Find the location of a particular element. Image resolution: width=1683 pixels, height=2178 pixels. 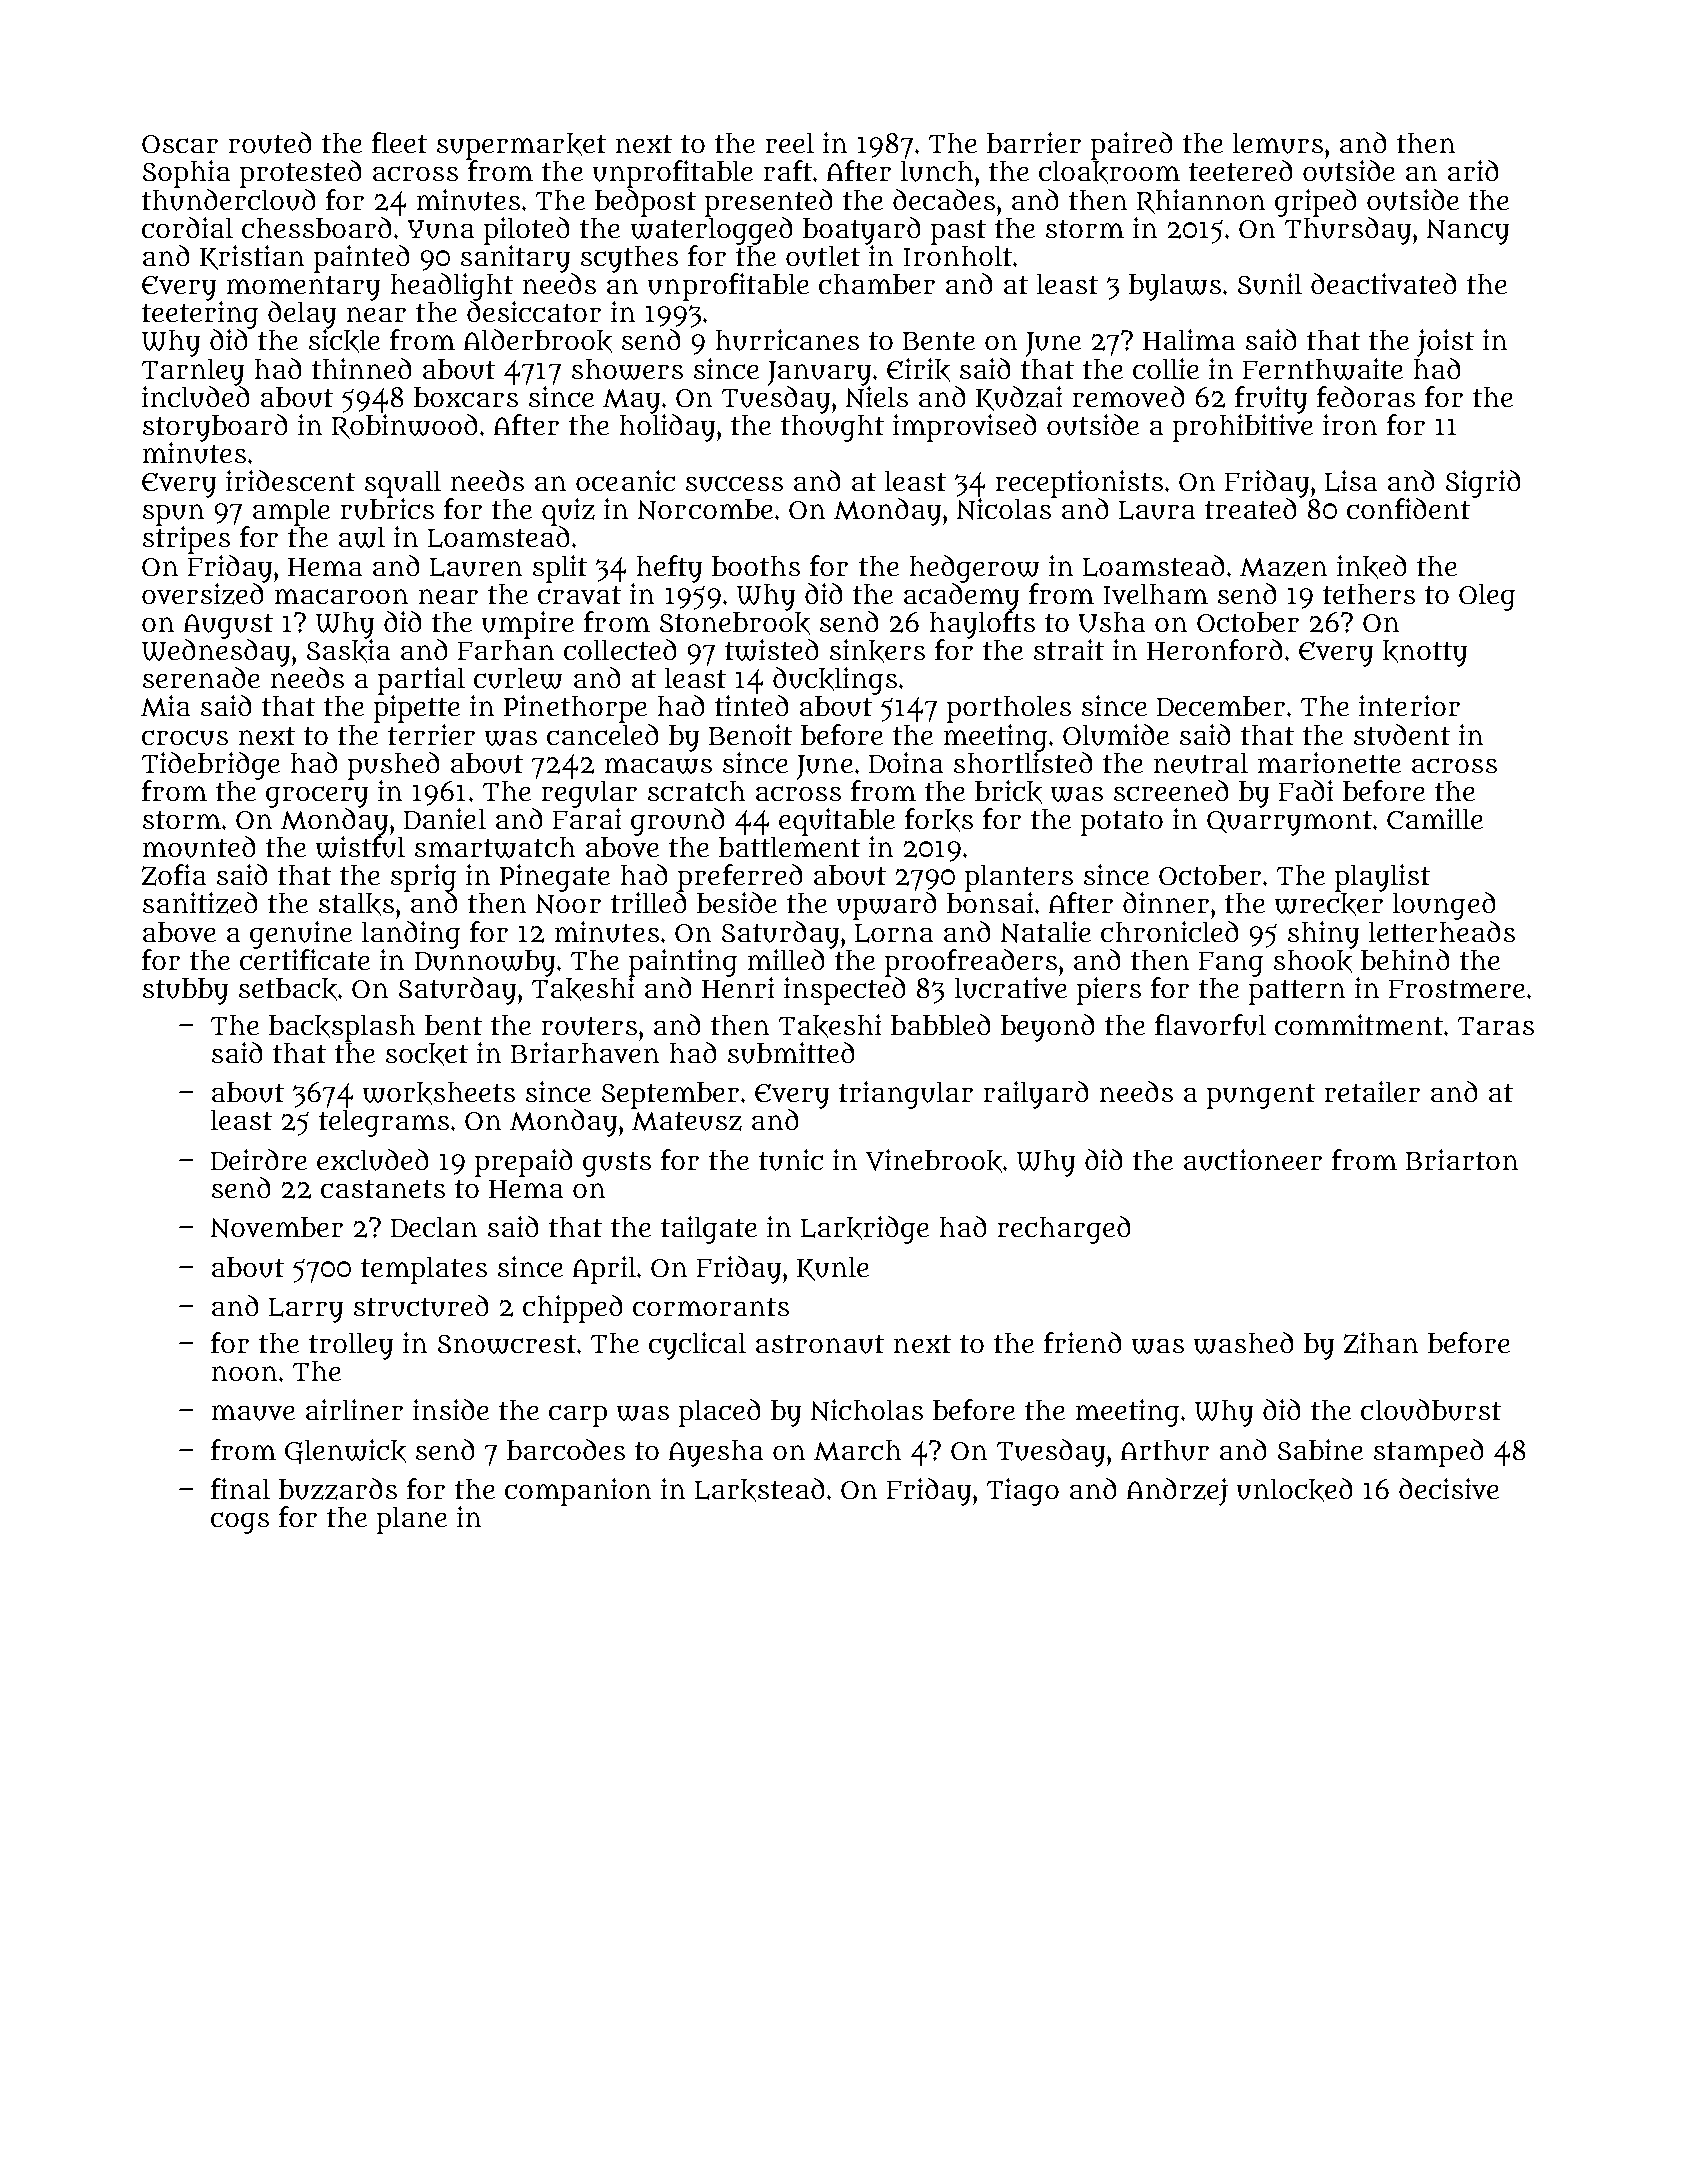

arid is located at coordinates (1473, 170).
